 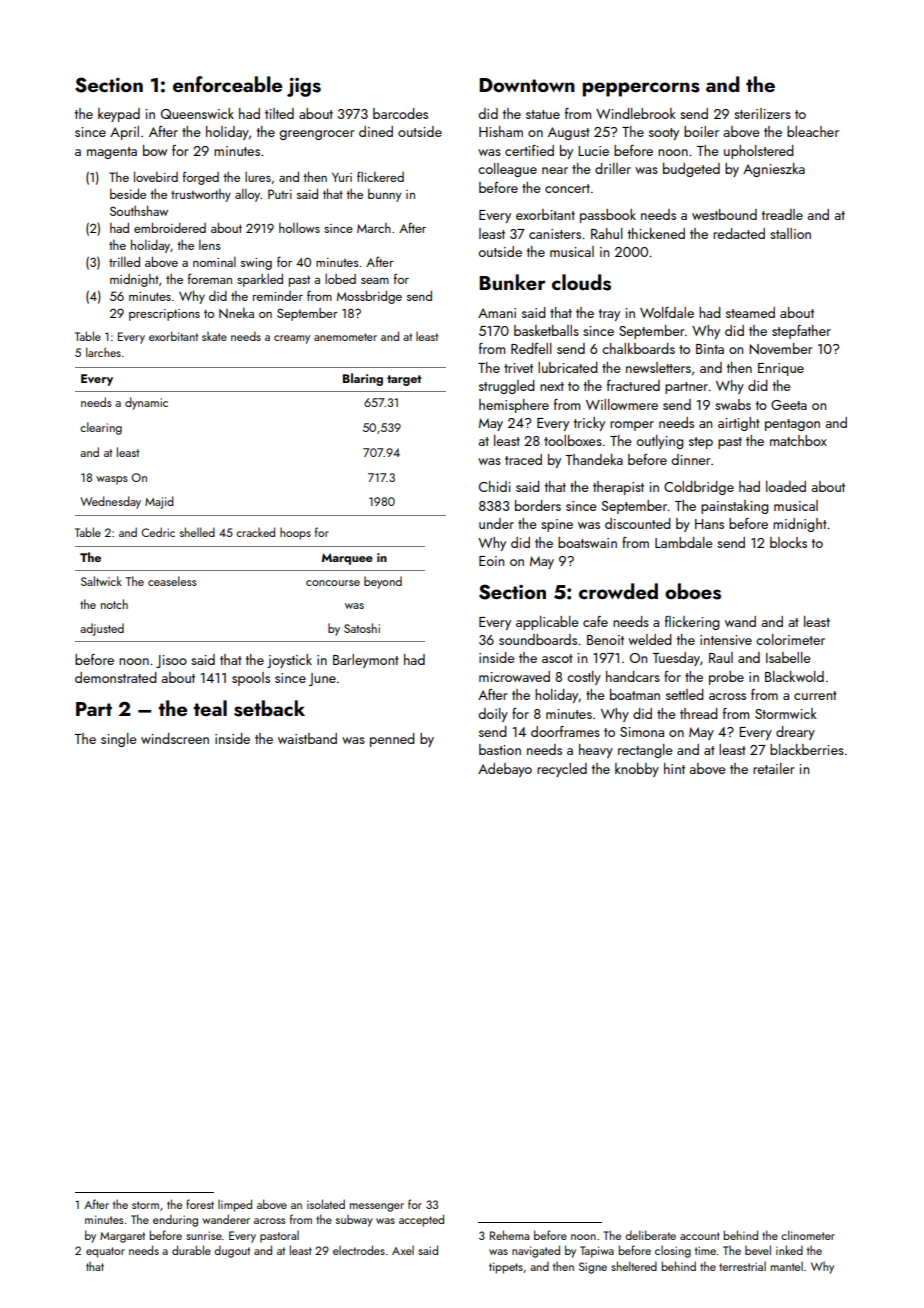 I want to click on terrestrial, so click(x=742, y=1266).
